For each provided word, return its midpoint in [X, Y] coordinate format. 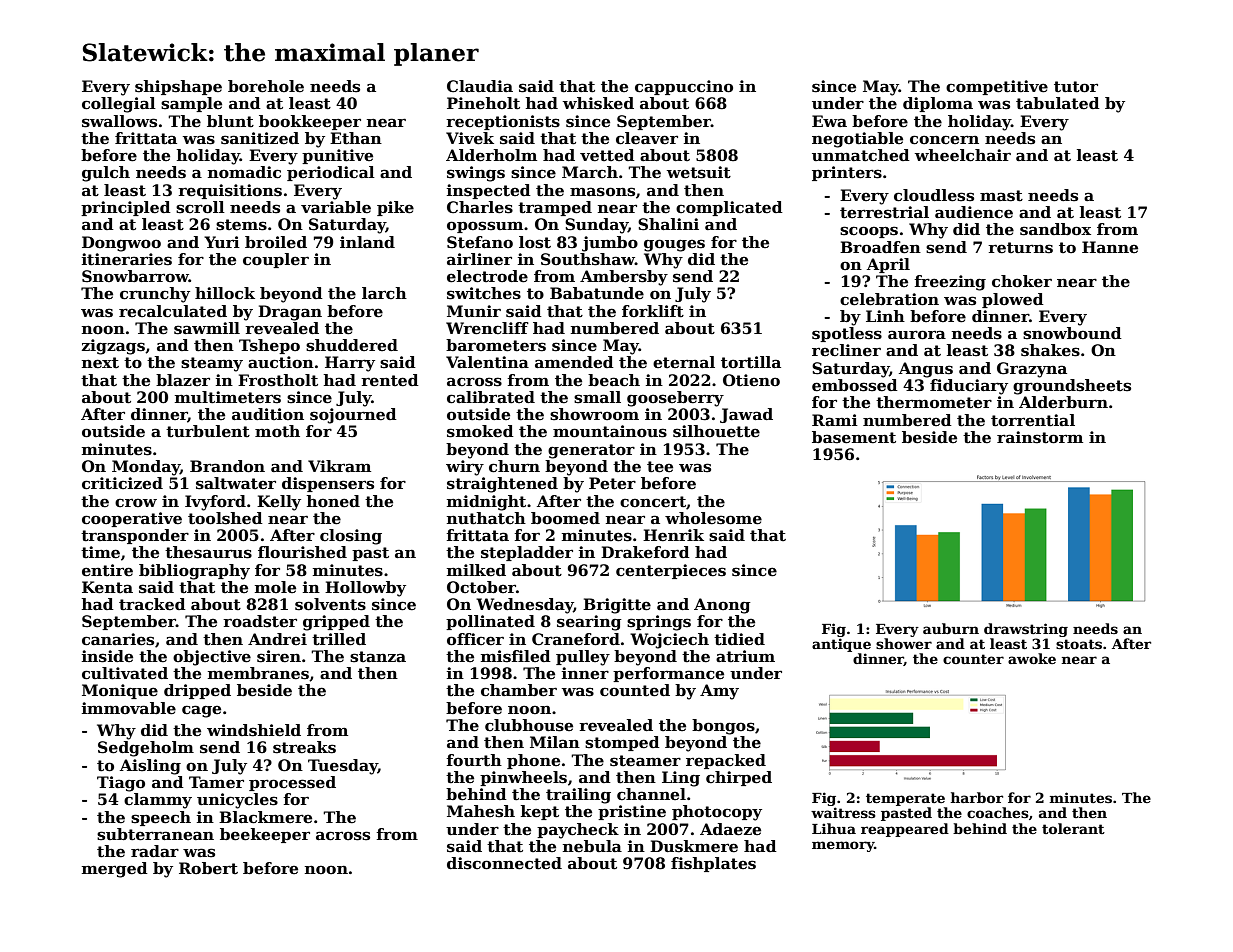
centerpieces [671, 571]
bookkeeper [310, 122]
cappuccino [684, 87]
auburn [951, 628]
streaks [304, 747]
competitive [997, 87]
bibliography [194, 572]
